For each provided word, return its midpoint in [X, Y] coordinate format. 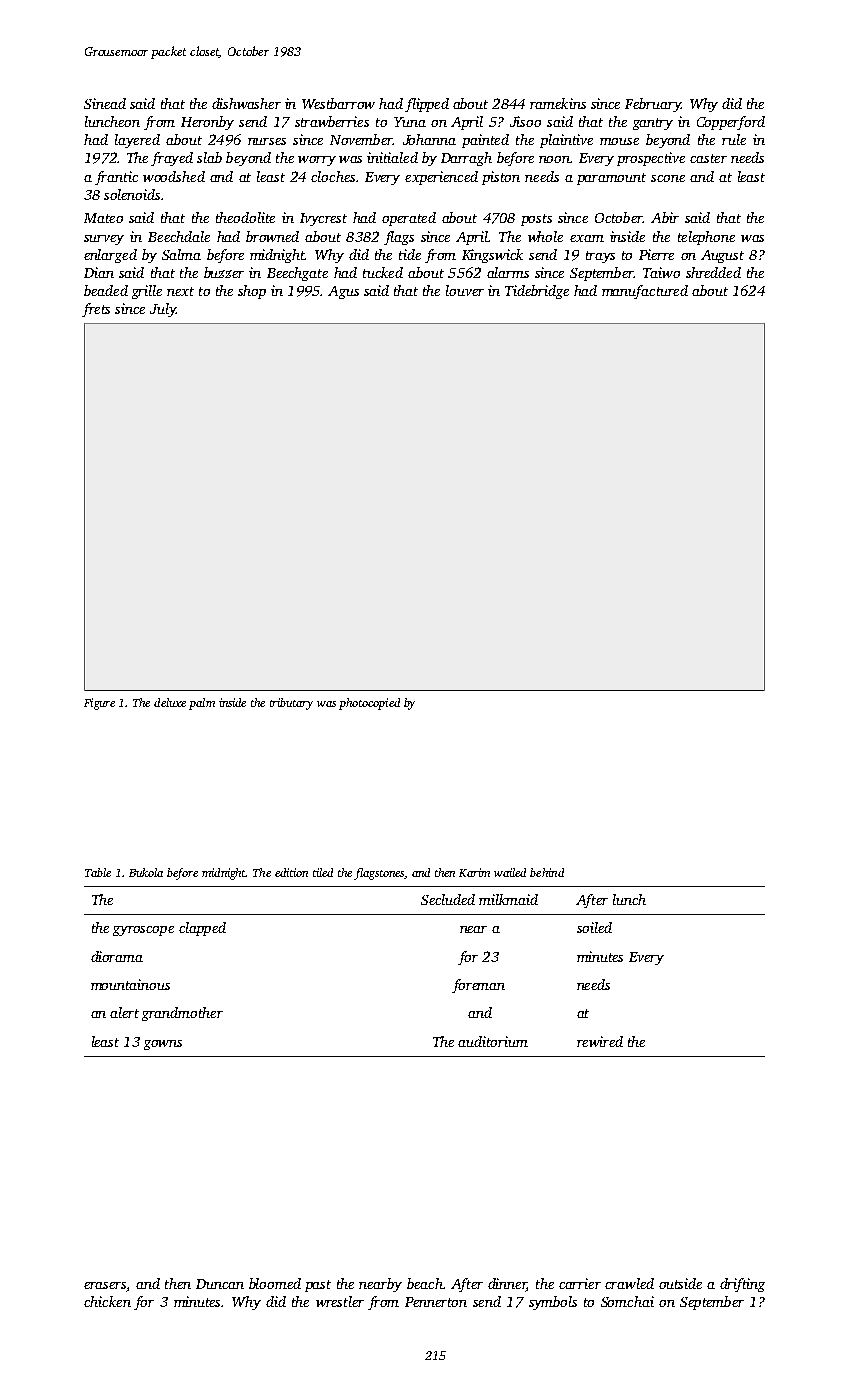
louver [465, 290]
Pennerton [436, 1302]
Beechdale [179, 236]
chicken [107, 1301]
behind [547, 872]
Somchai [627, 1301]
